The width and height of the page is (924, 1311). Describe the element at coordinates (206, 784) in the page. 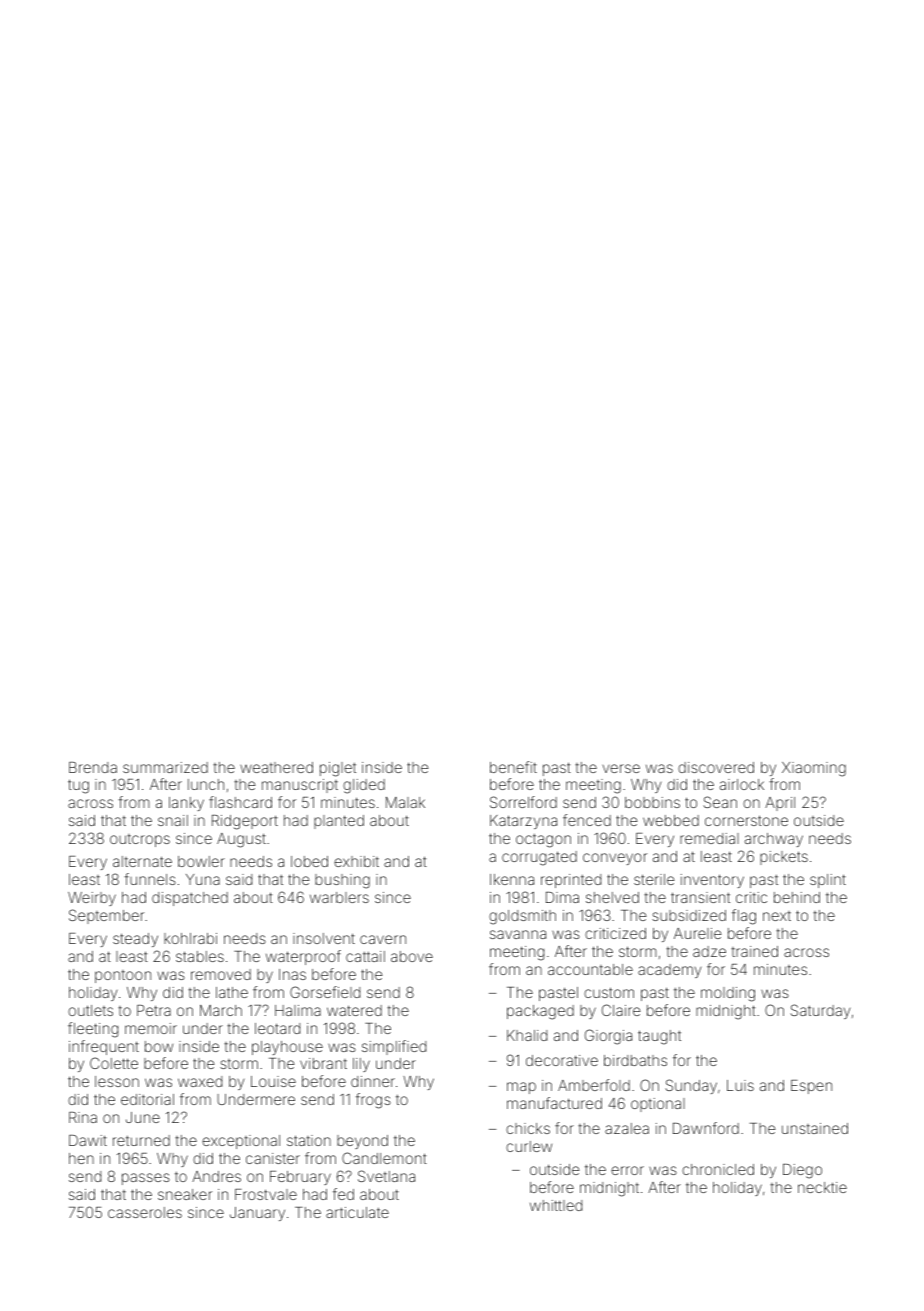

I see `lunch` at that location.
